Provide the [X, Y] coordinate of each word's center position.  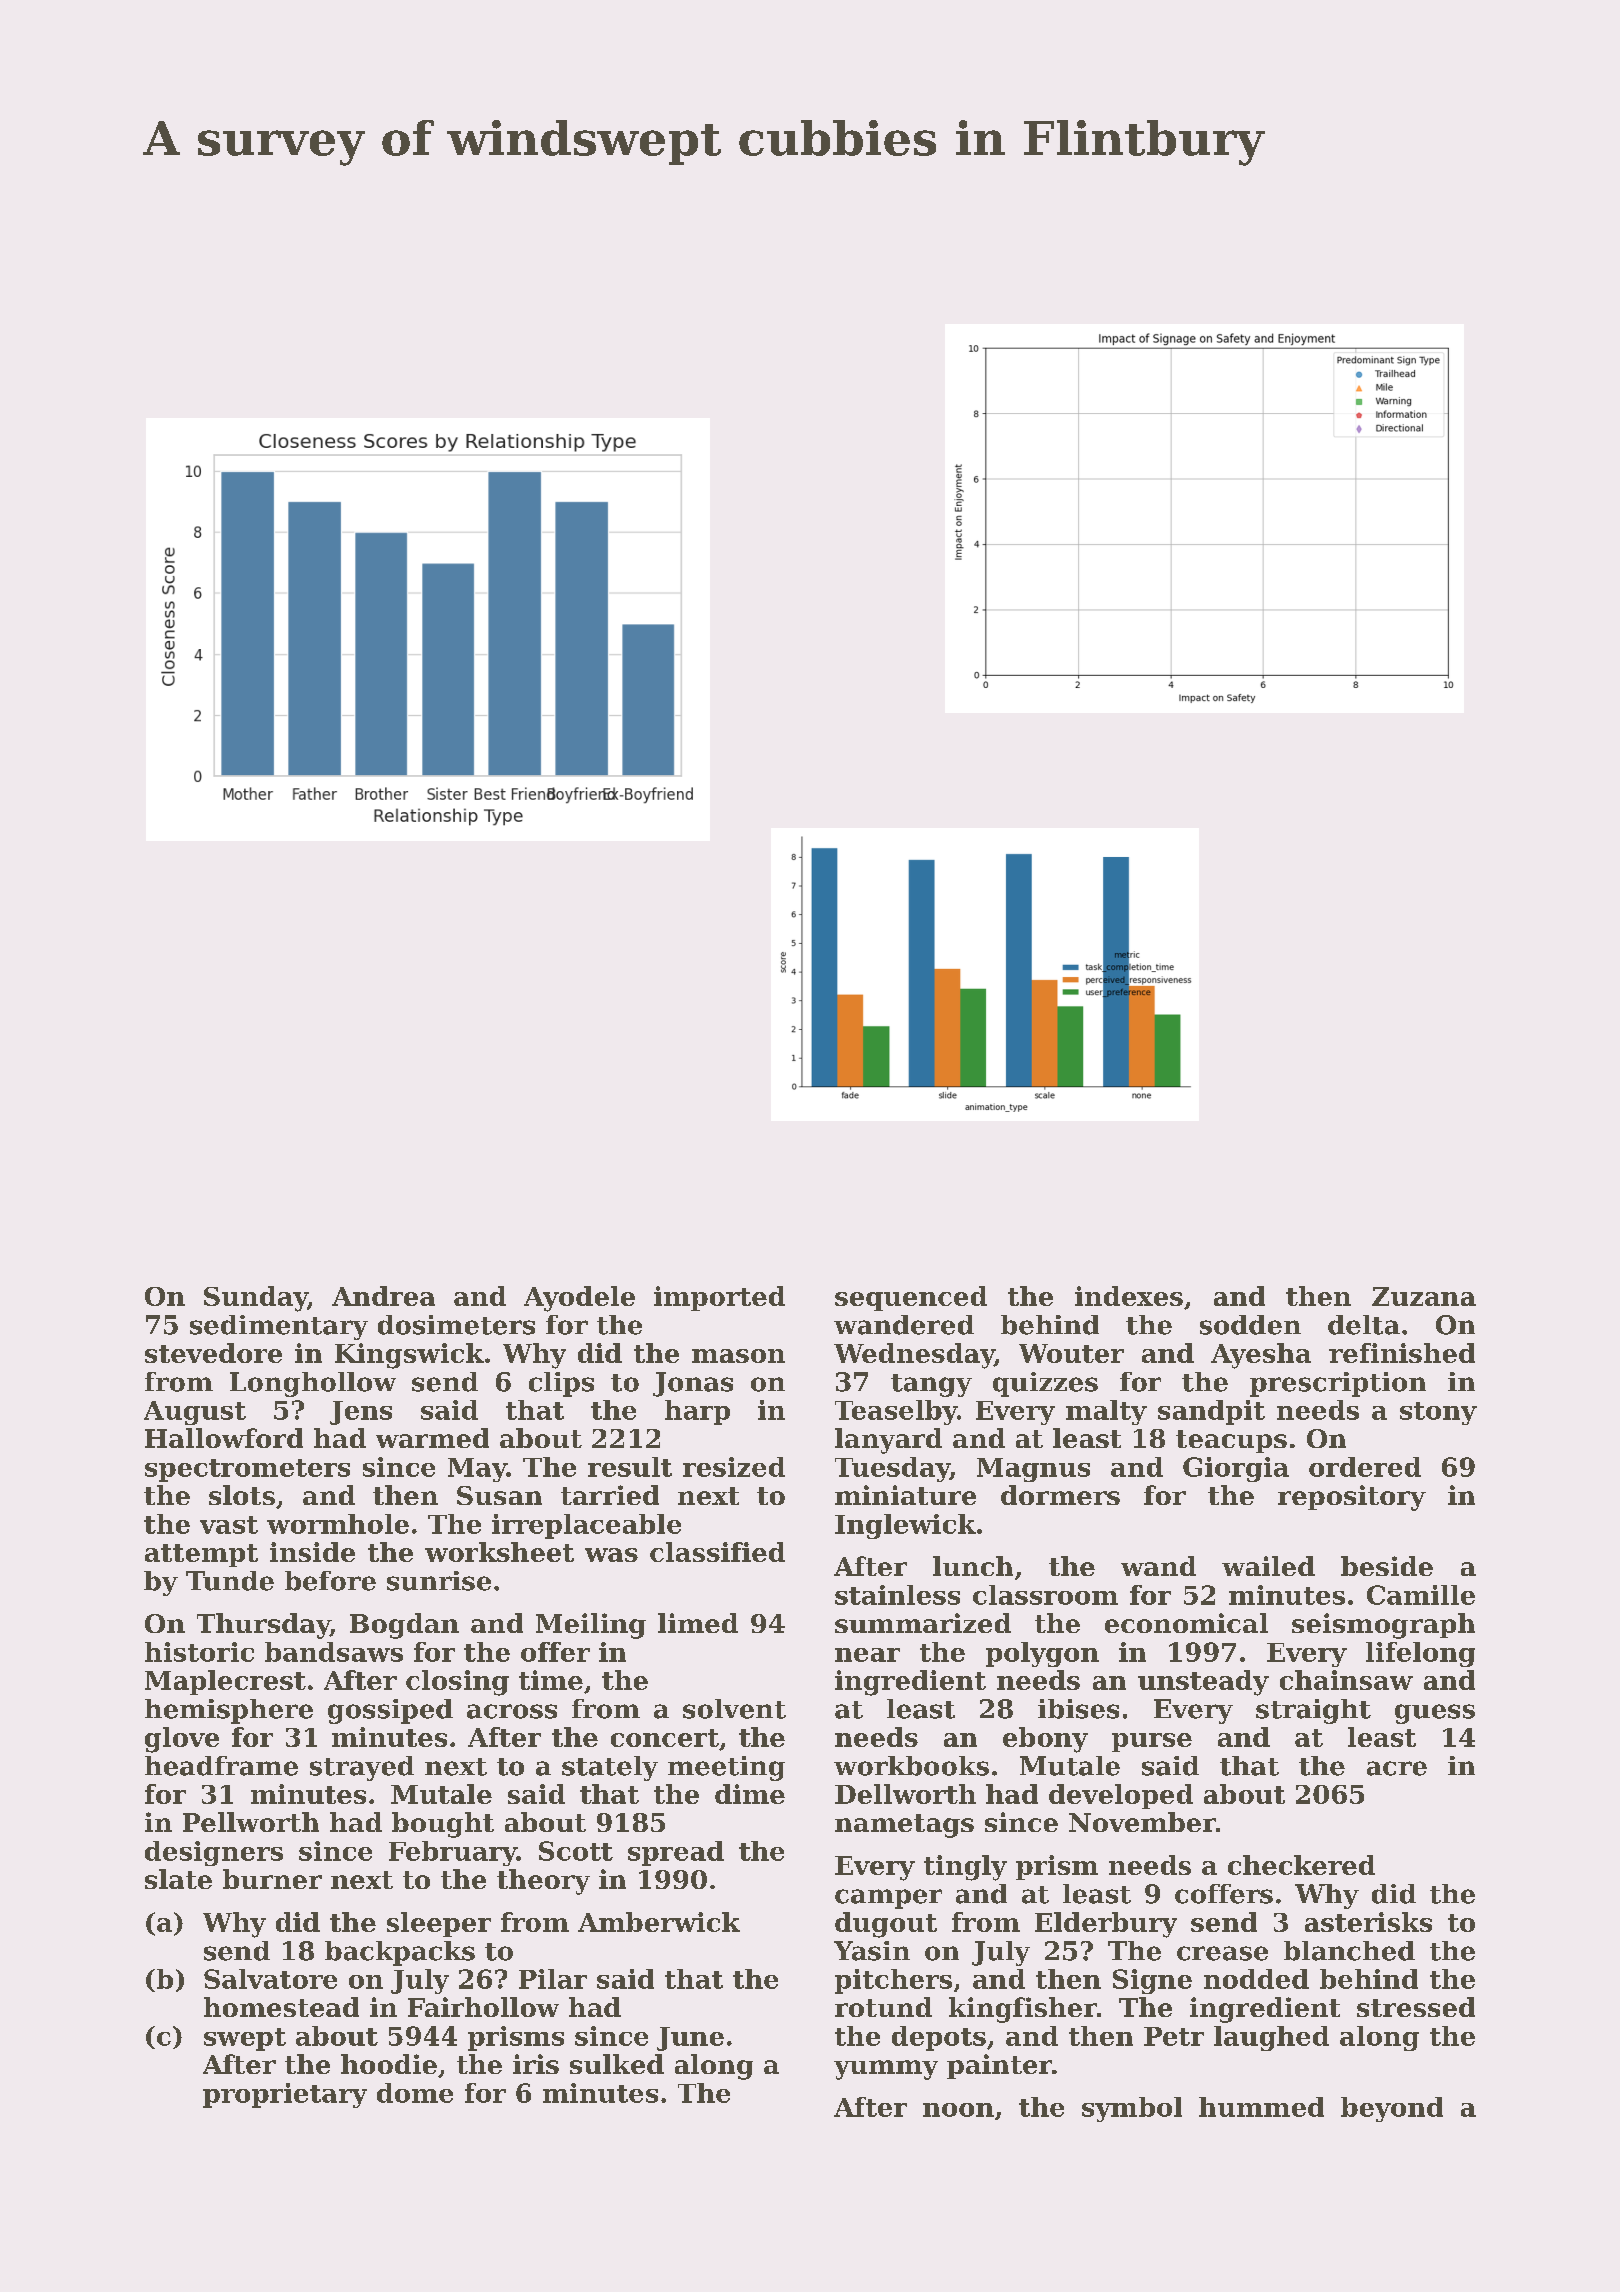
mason [738, 1356]
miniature [905, 1495]
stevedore [213, 1353]
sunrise [439, 1581]
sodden [1250, 1325]
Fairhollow [483, 2007]
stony [1438, 1413]
